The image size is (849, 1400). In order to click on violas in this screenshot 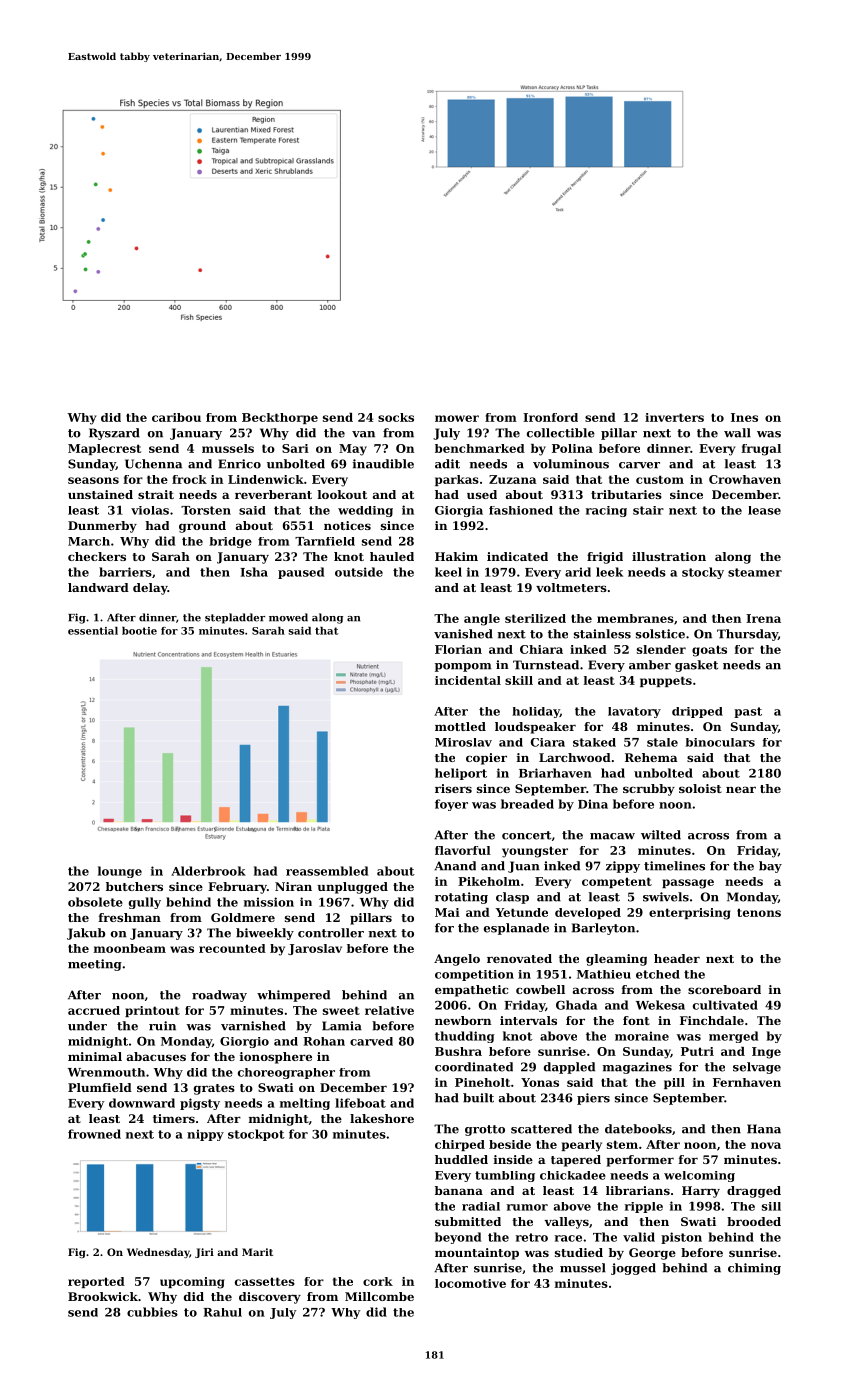, I will do `click(150, 510)`.
